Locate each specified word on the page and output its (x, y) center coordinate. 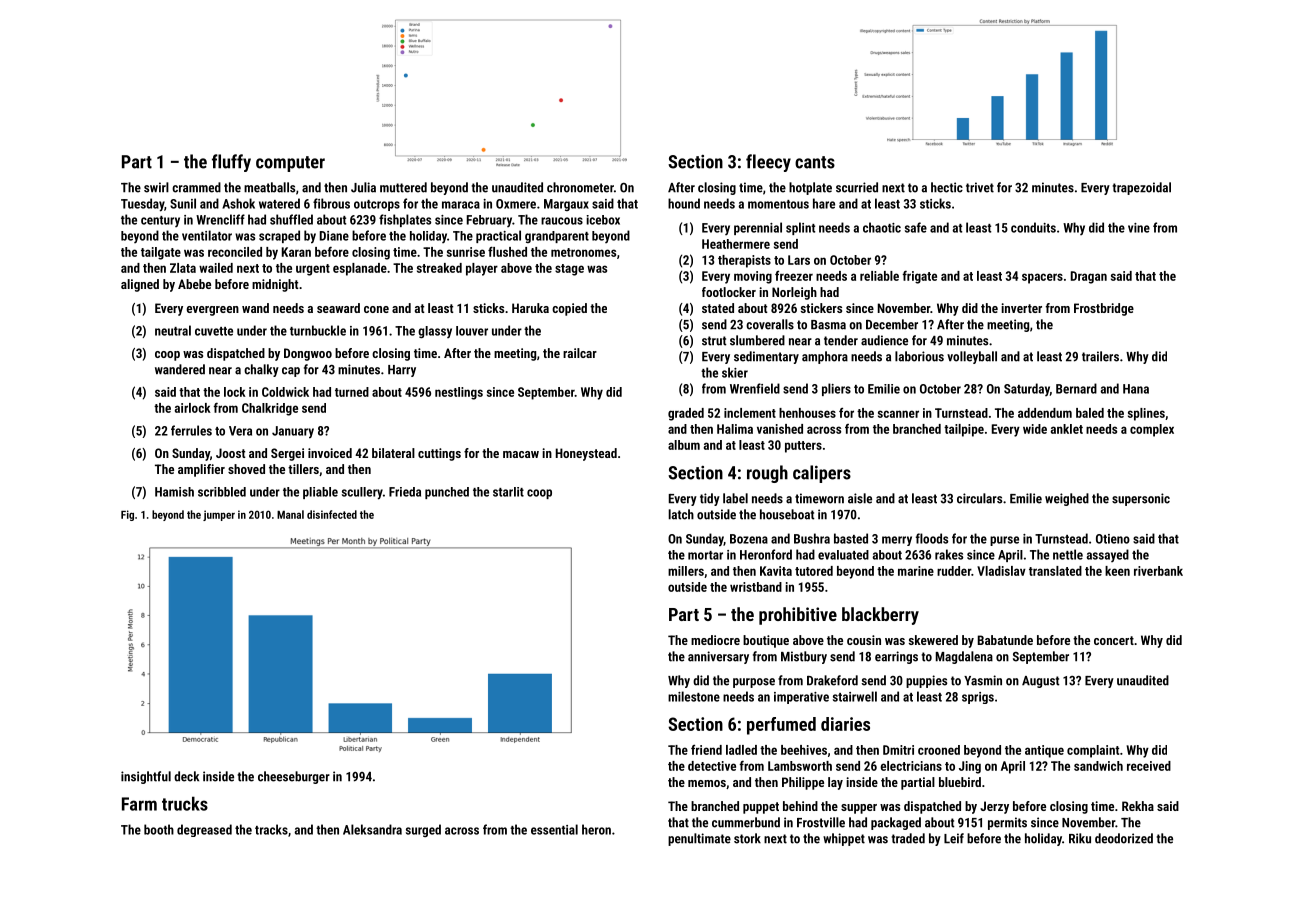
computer (290, 164)
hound (684, 203)
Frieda (405, 492)
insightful (146, 777)
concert (1114, 640)
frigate (919, 277)
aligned (140, 285)
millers (686, 571)
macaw (521, 454)
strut (714, 341)
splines (1146, 414)
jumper (219, 515)
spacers (1042, 278)
